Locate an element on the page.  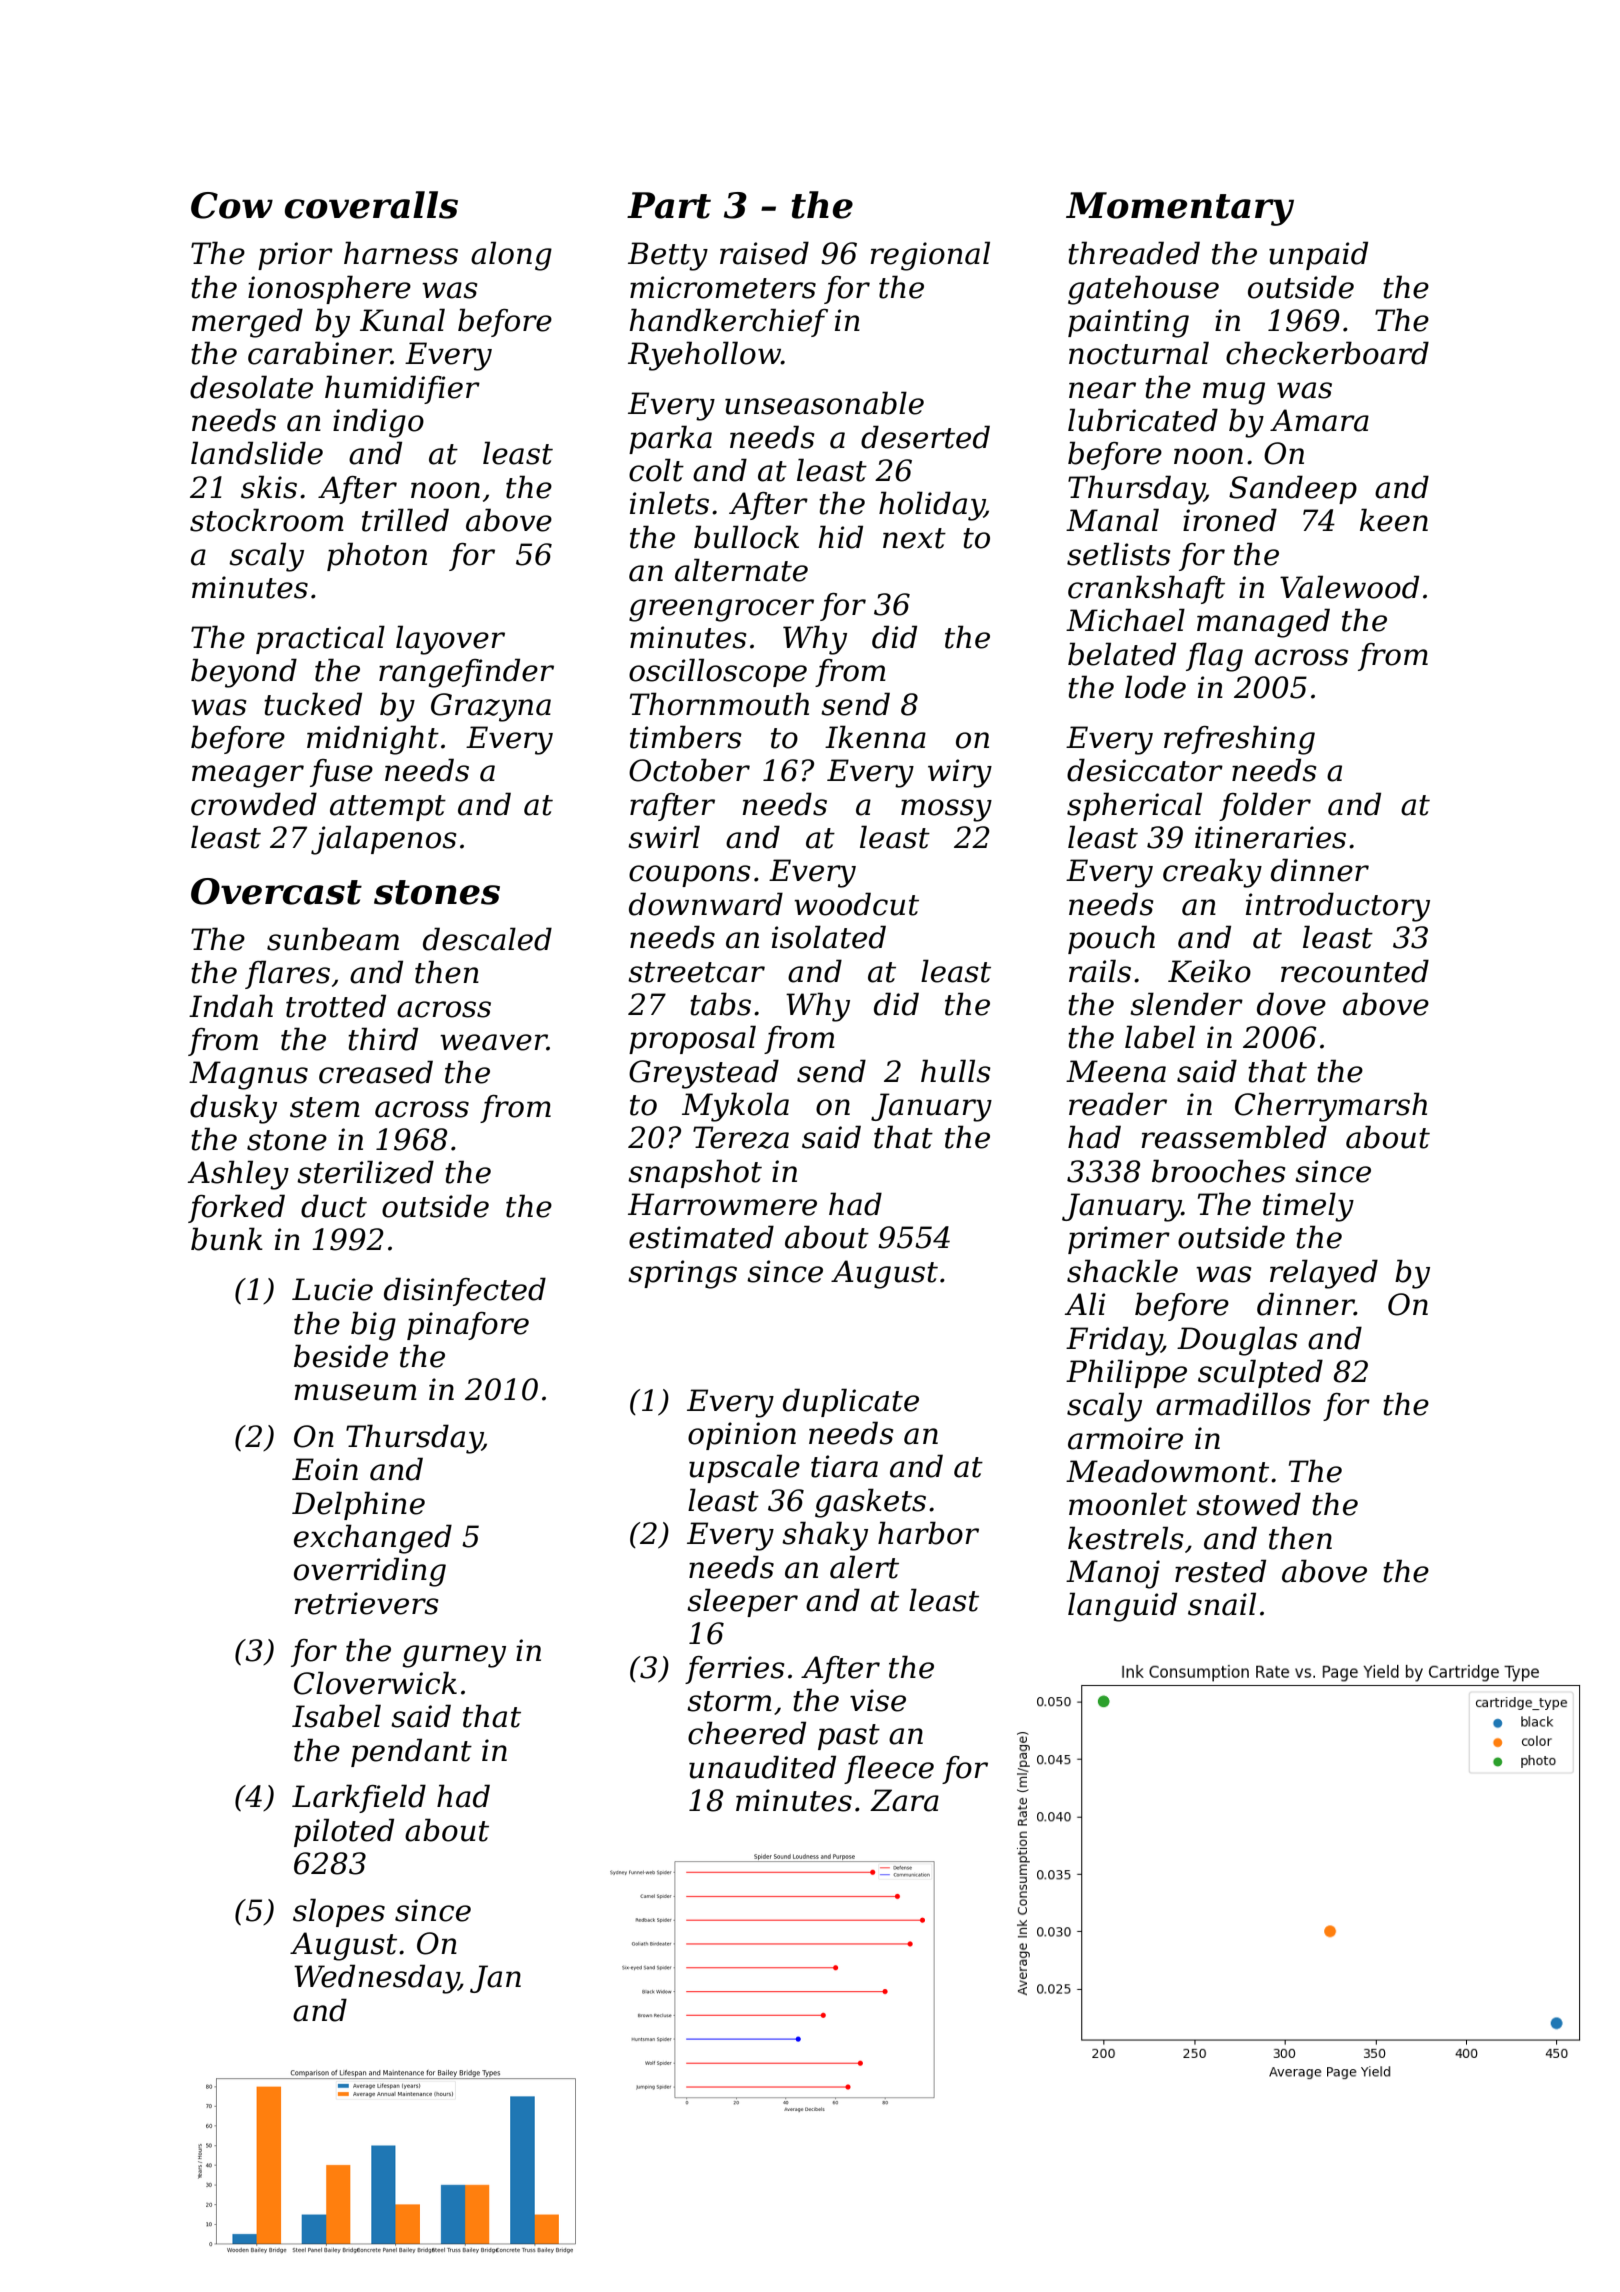
beyond is located at coordinates (244, 673).
